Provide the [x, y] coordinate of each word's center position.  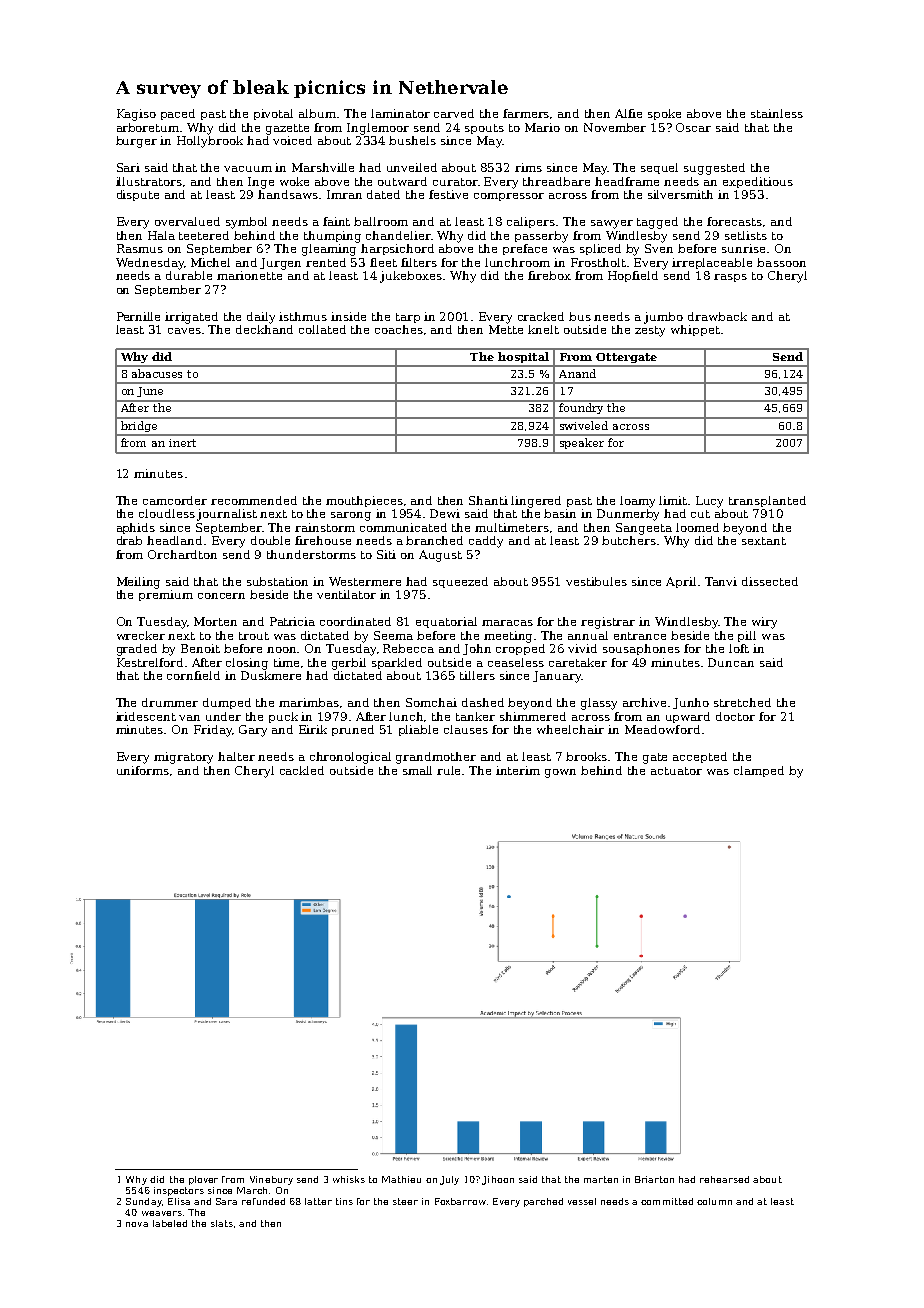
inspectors [179, 1191]
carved [454, 113]
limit [674, 500]
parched [543, 1202]
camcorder [175, 500]
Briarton [654, 1179]
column [714, 1201]
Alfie [628, 113]
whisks [349, 1179]
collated [322, 329]
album [317, 113]
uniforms [143, 770]
